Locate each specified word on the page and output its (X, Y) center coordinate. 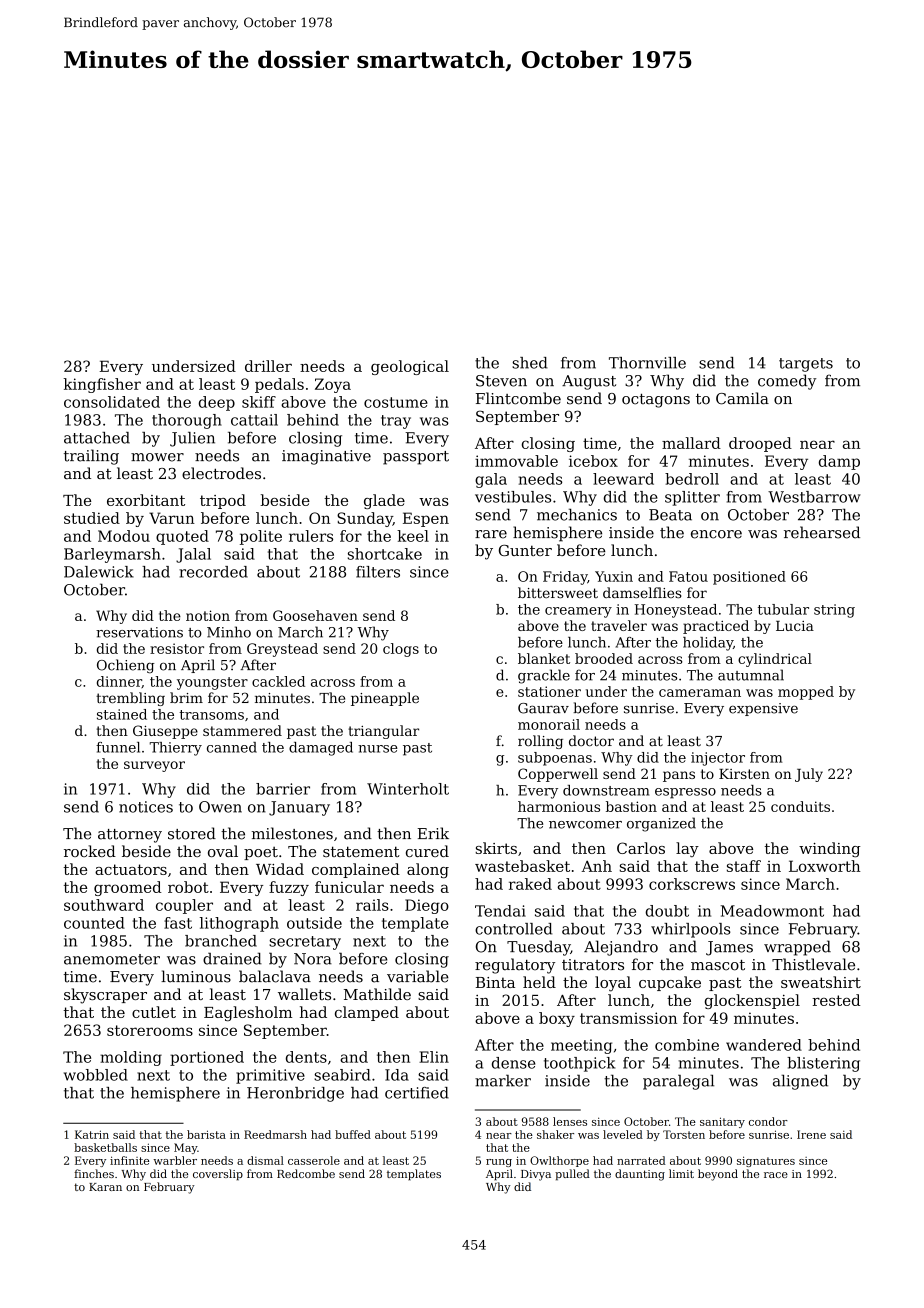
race (776, 1175)
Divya (536, 1175)
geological (410, 367)
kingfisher (102, 385)
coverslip (218, 1174)
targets (806, 365)
